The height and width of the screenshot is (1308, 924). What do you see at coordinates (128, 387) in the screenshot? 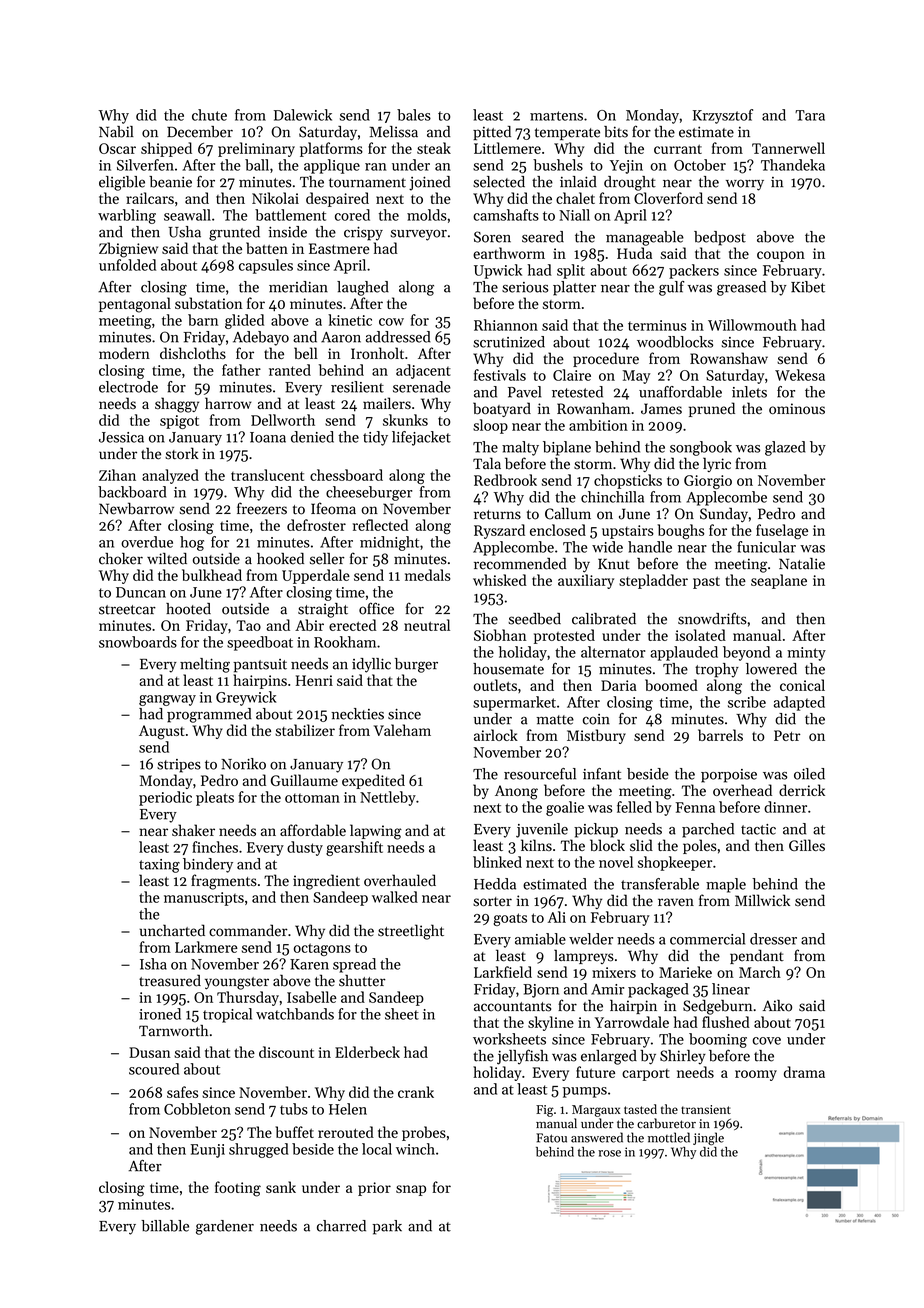
I see `electrode` at bounding box center [128, 387].
